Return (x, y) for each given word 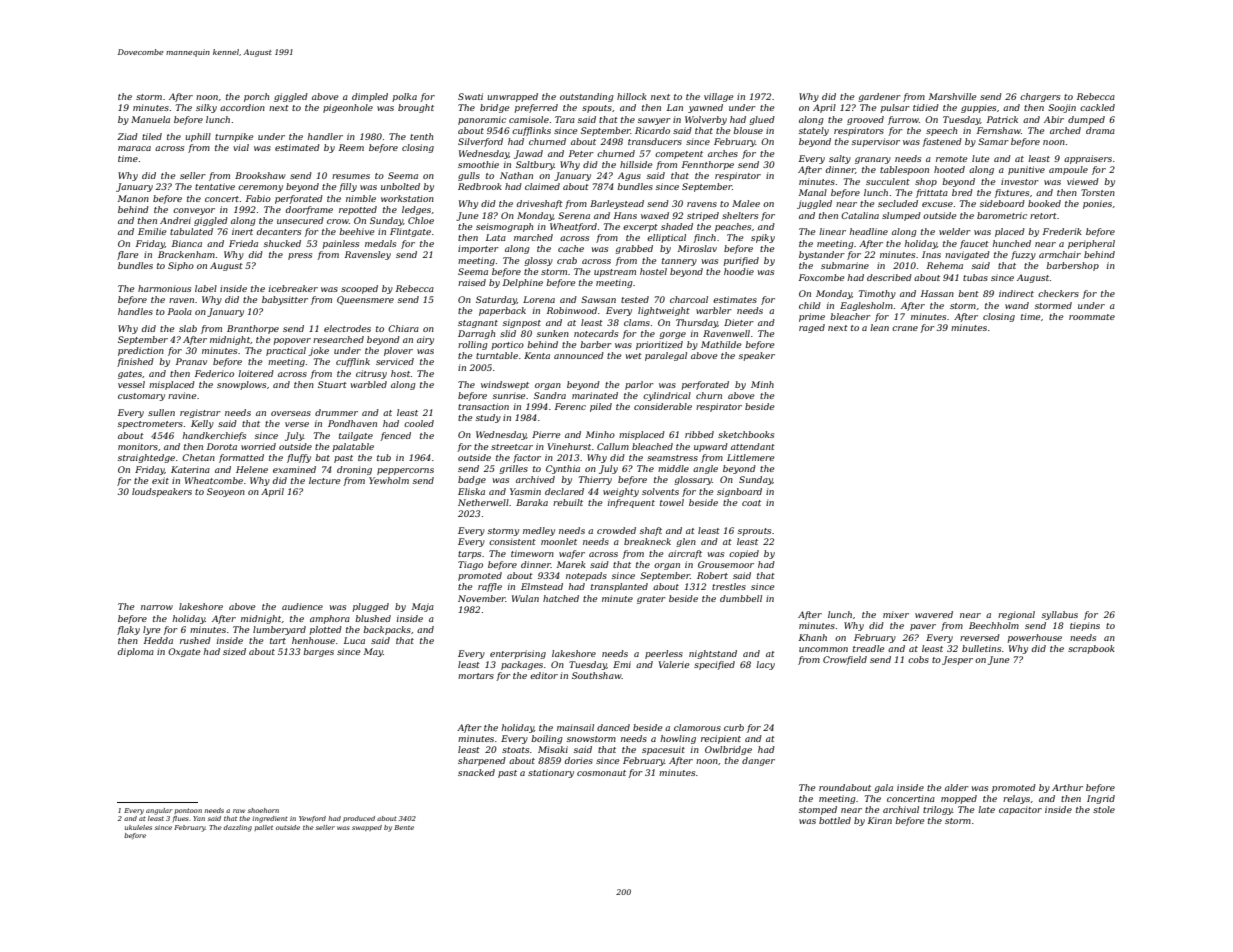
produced (359, 819)
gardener (879, 97)
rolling (472, 345)
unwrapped (512, 97)
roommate (1092, 317)
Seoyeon (226, 492)
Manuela (150, 119)
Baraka (532, 502)
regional (1016, 615)
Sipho (181, 266)
